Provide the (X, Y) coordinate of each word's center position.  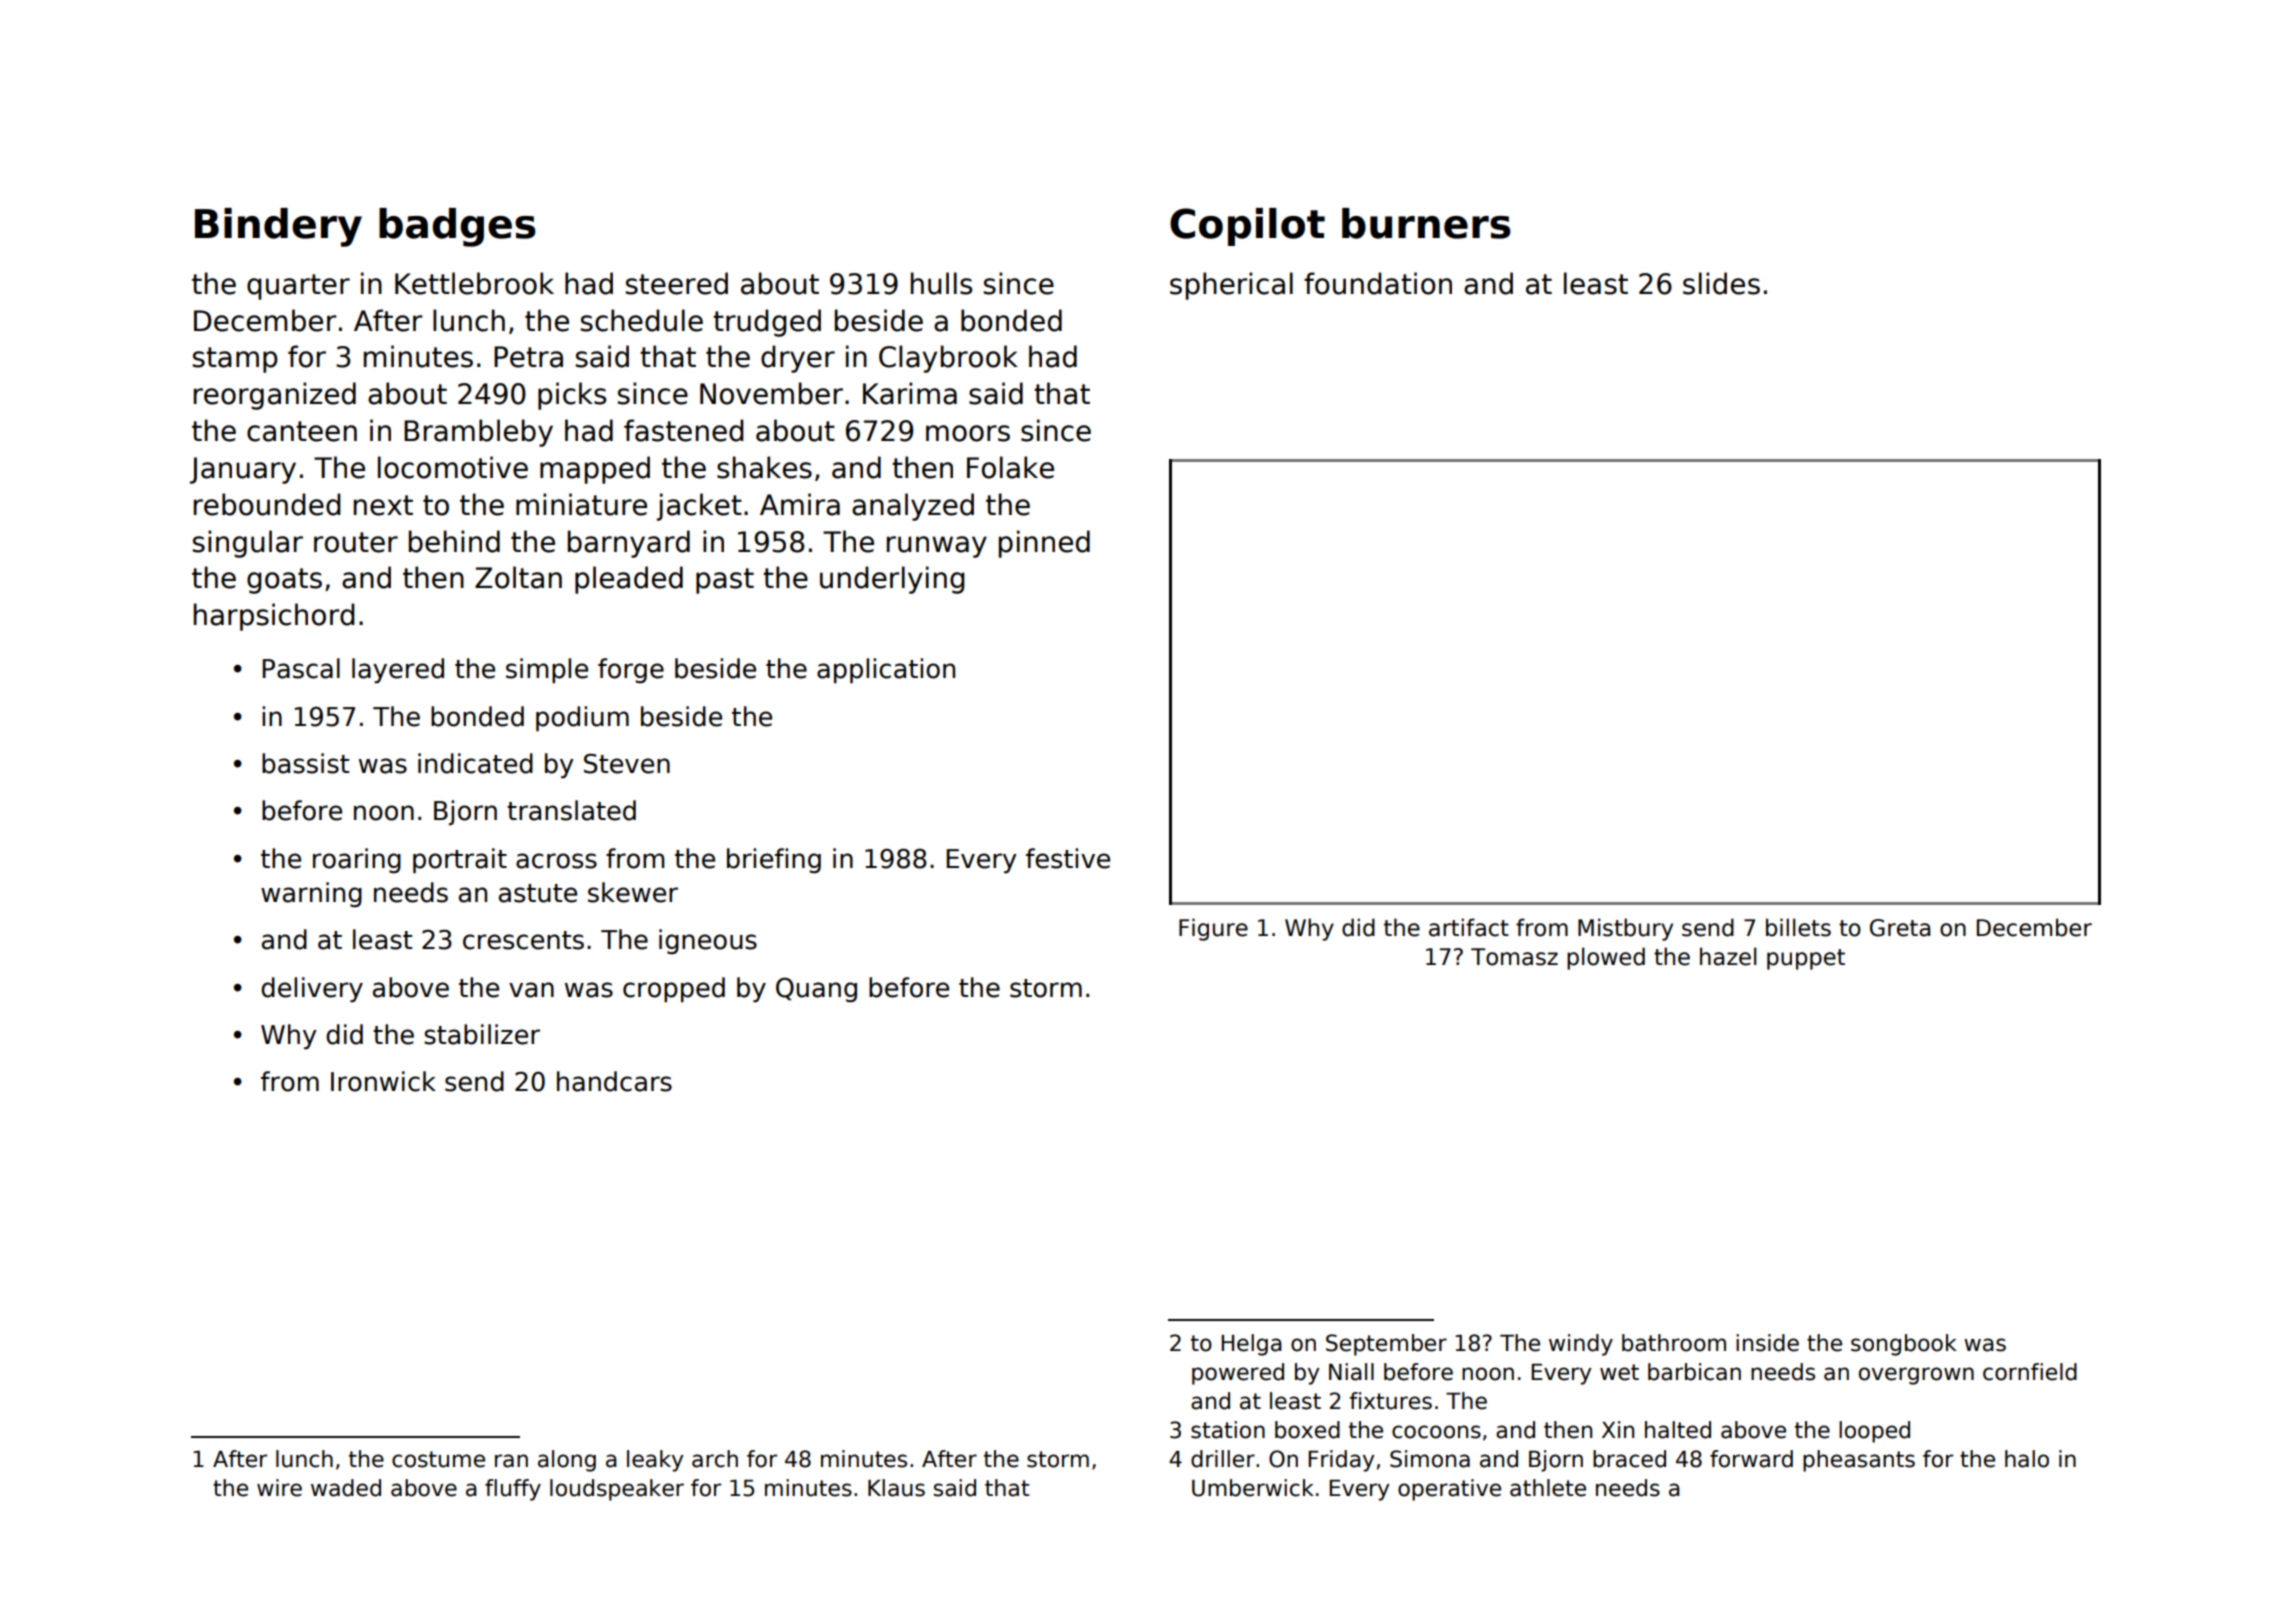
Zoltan (518, 577)
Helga (1251, 1345)
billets (1798, 927)
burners (1426, 223)
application (886, 671)
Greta (1900, 928)
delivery (312, 989)
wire (279, 1488)
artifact (1469, 927)
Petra (528, 357)
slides (1721, 283)
